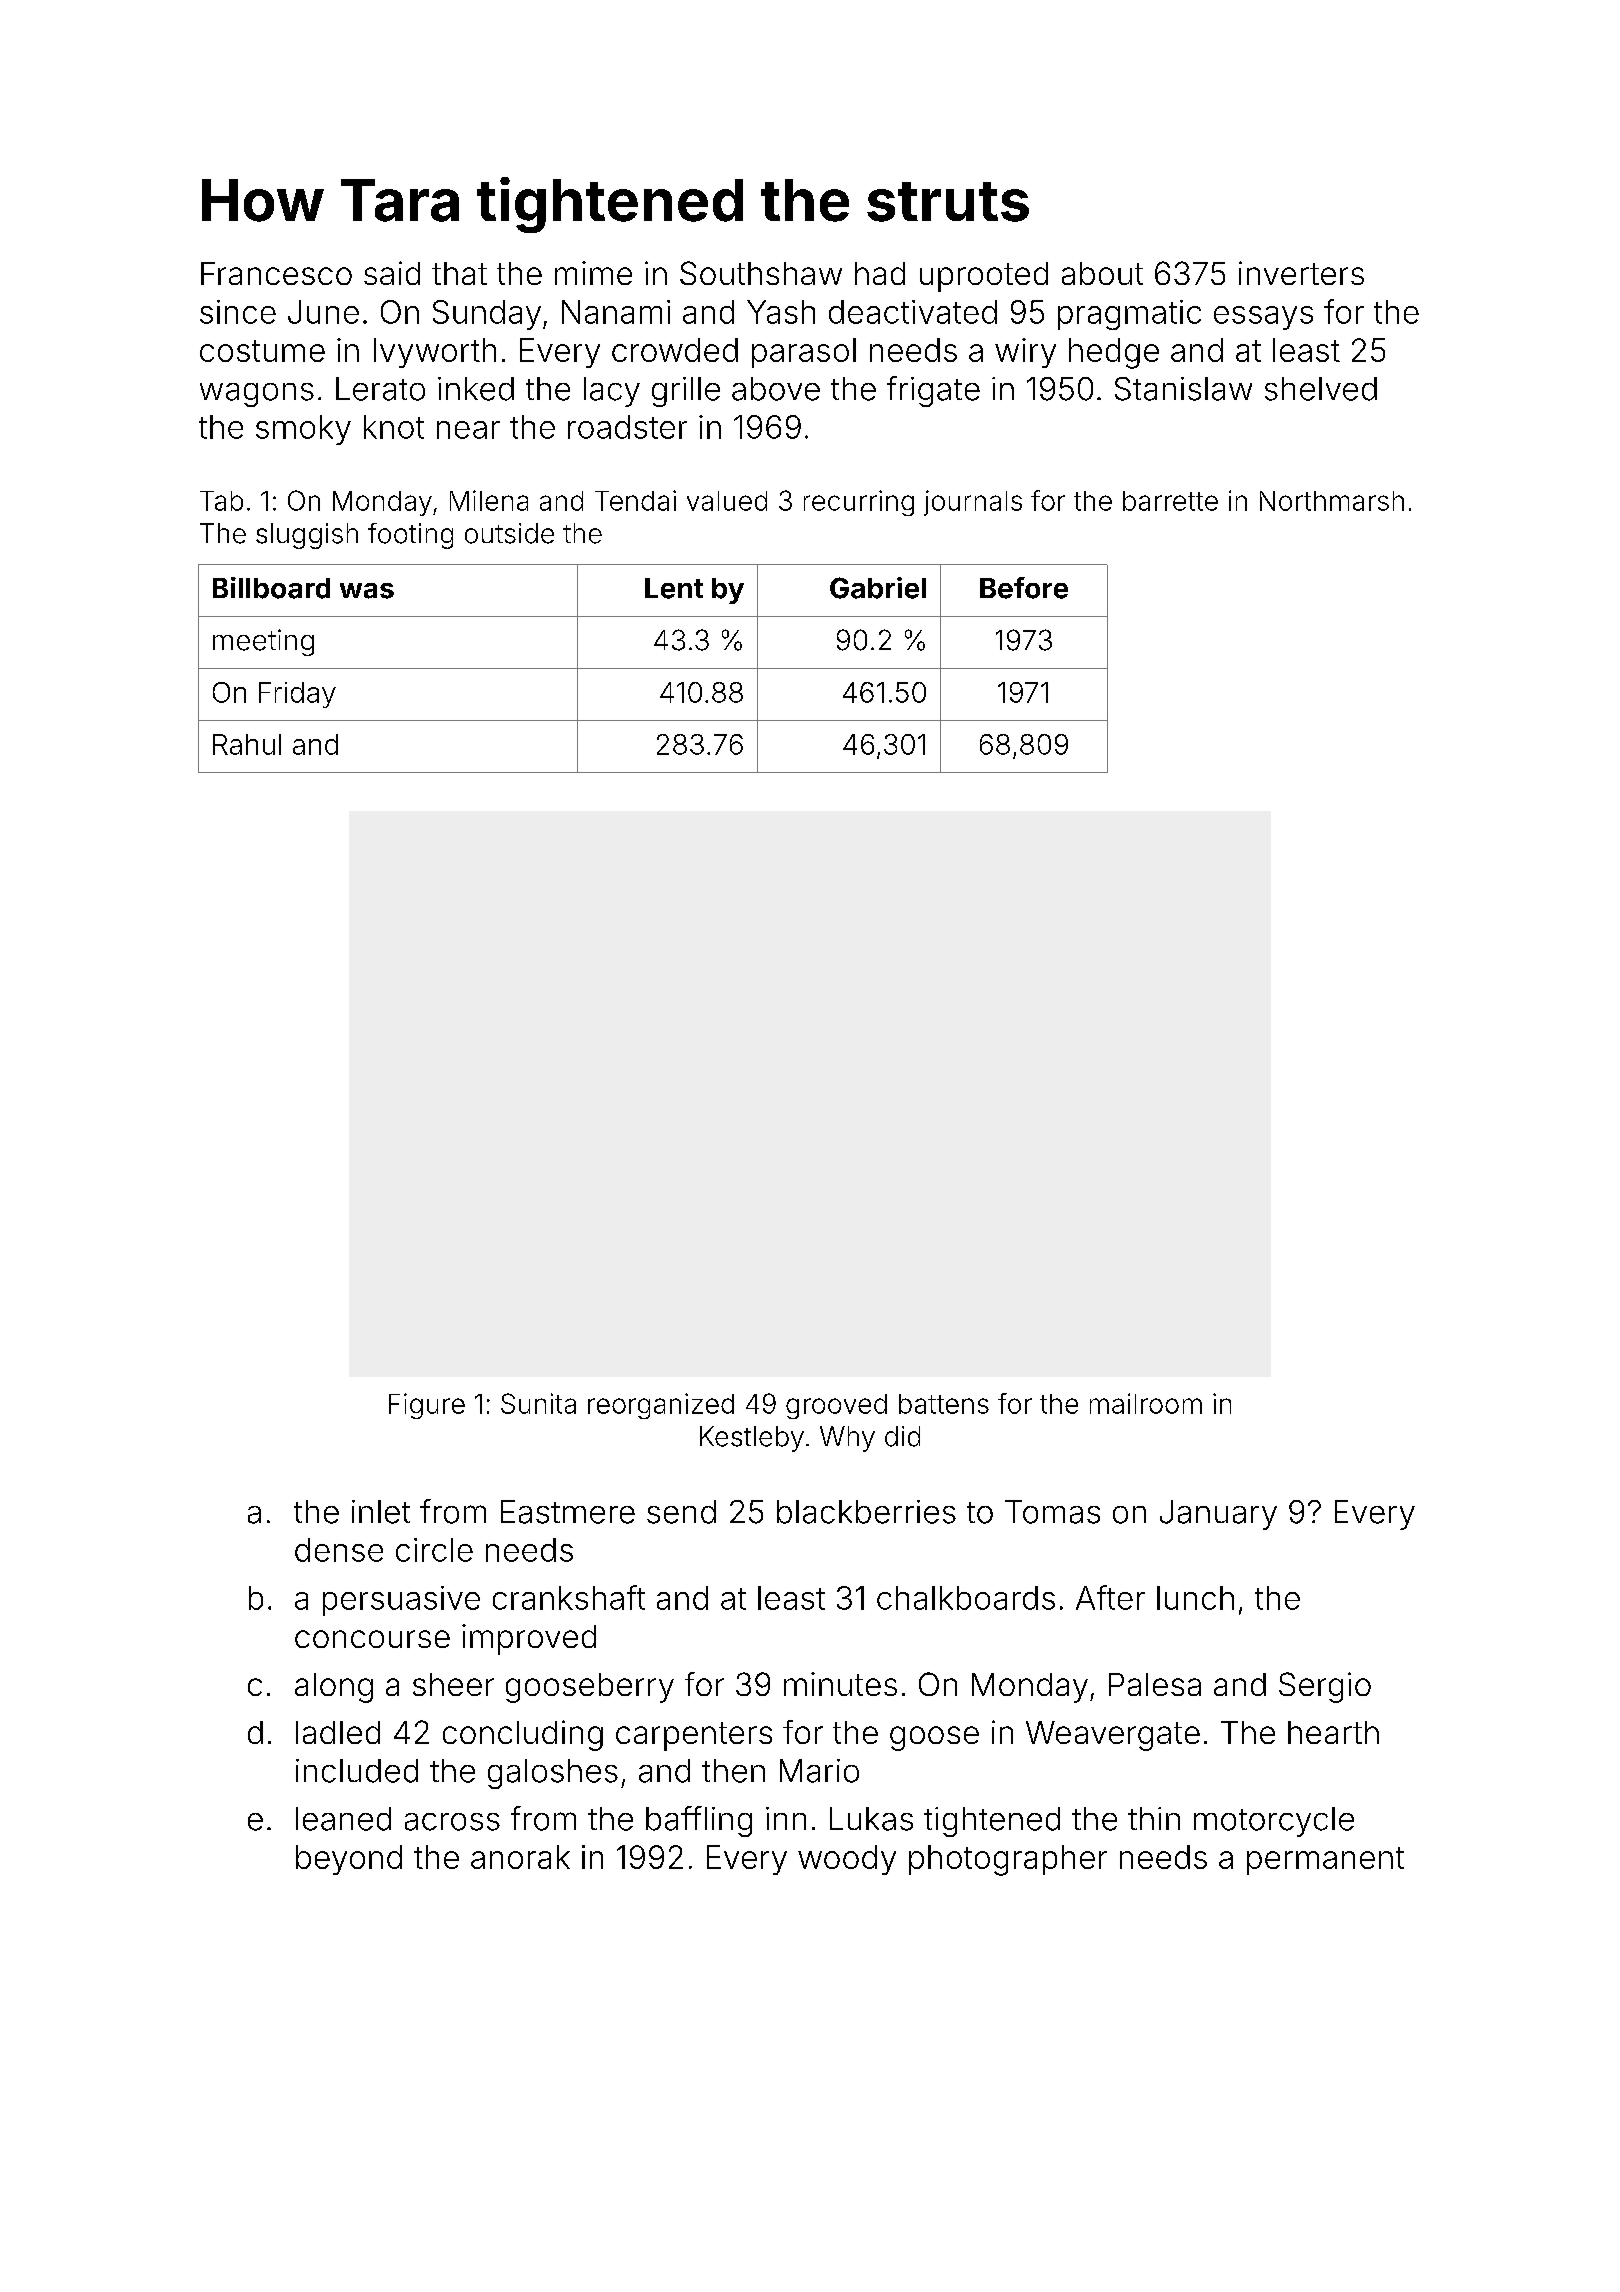 This image has width=1620, height=2292. Describe the element at coordinates (1024, 588) in the image. I see `Before` at that location.
